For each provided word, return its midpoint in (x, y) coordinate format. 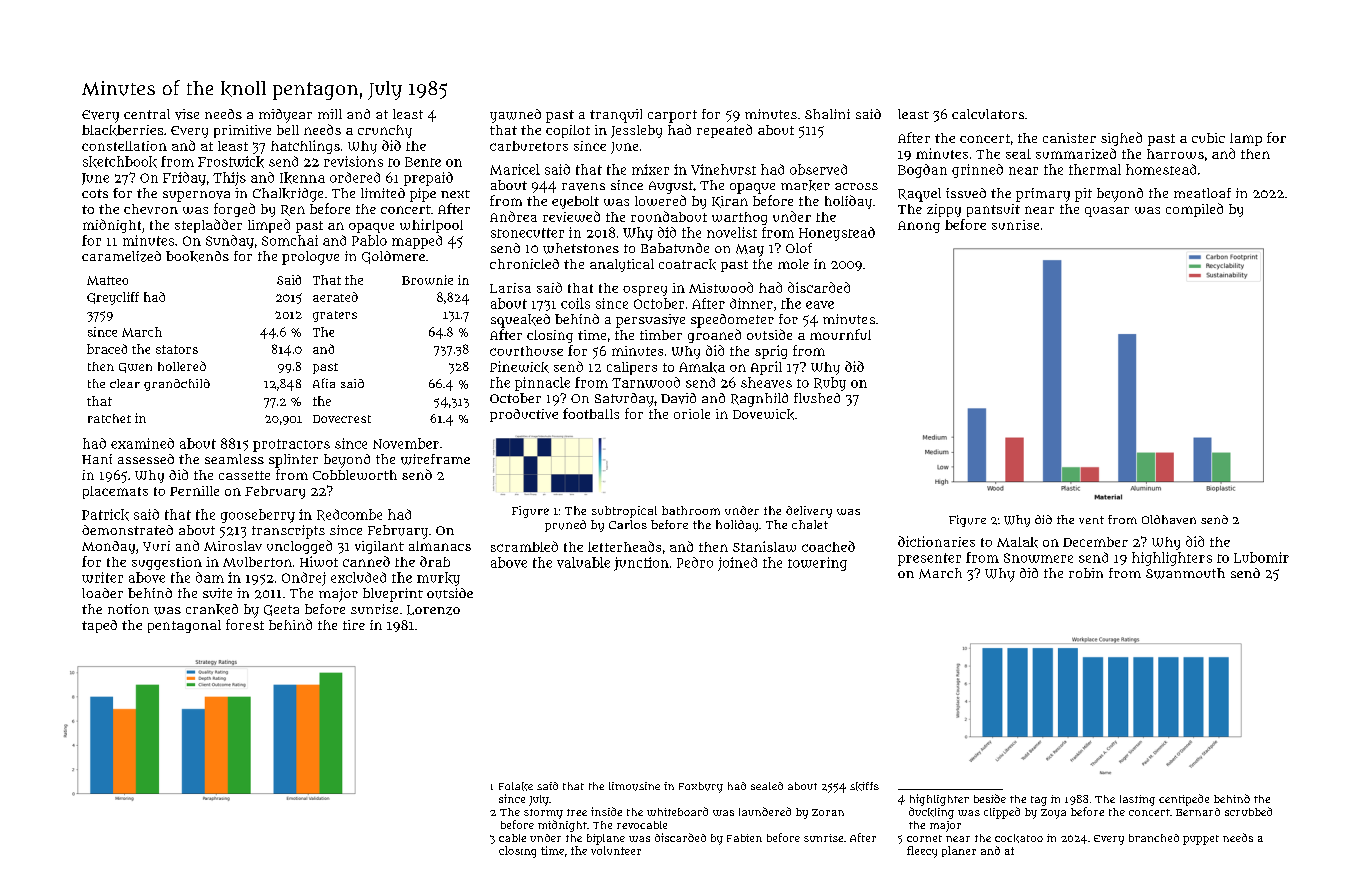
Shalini (827, 114)
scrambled (524, 546)
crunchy (385, 131)
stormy (543, 814)
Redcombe (349, 515)
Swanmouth (1185, 573)
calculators (988, 114)
